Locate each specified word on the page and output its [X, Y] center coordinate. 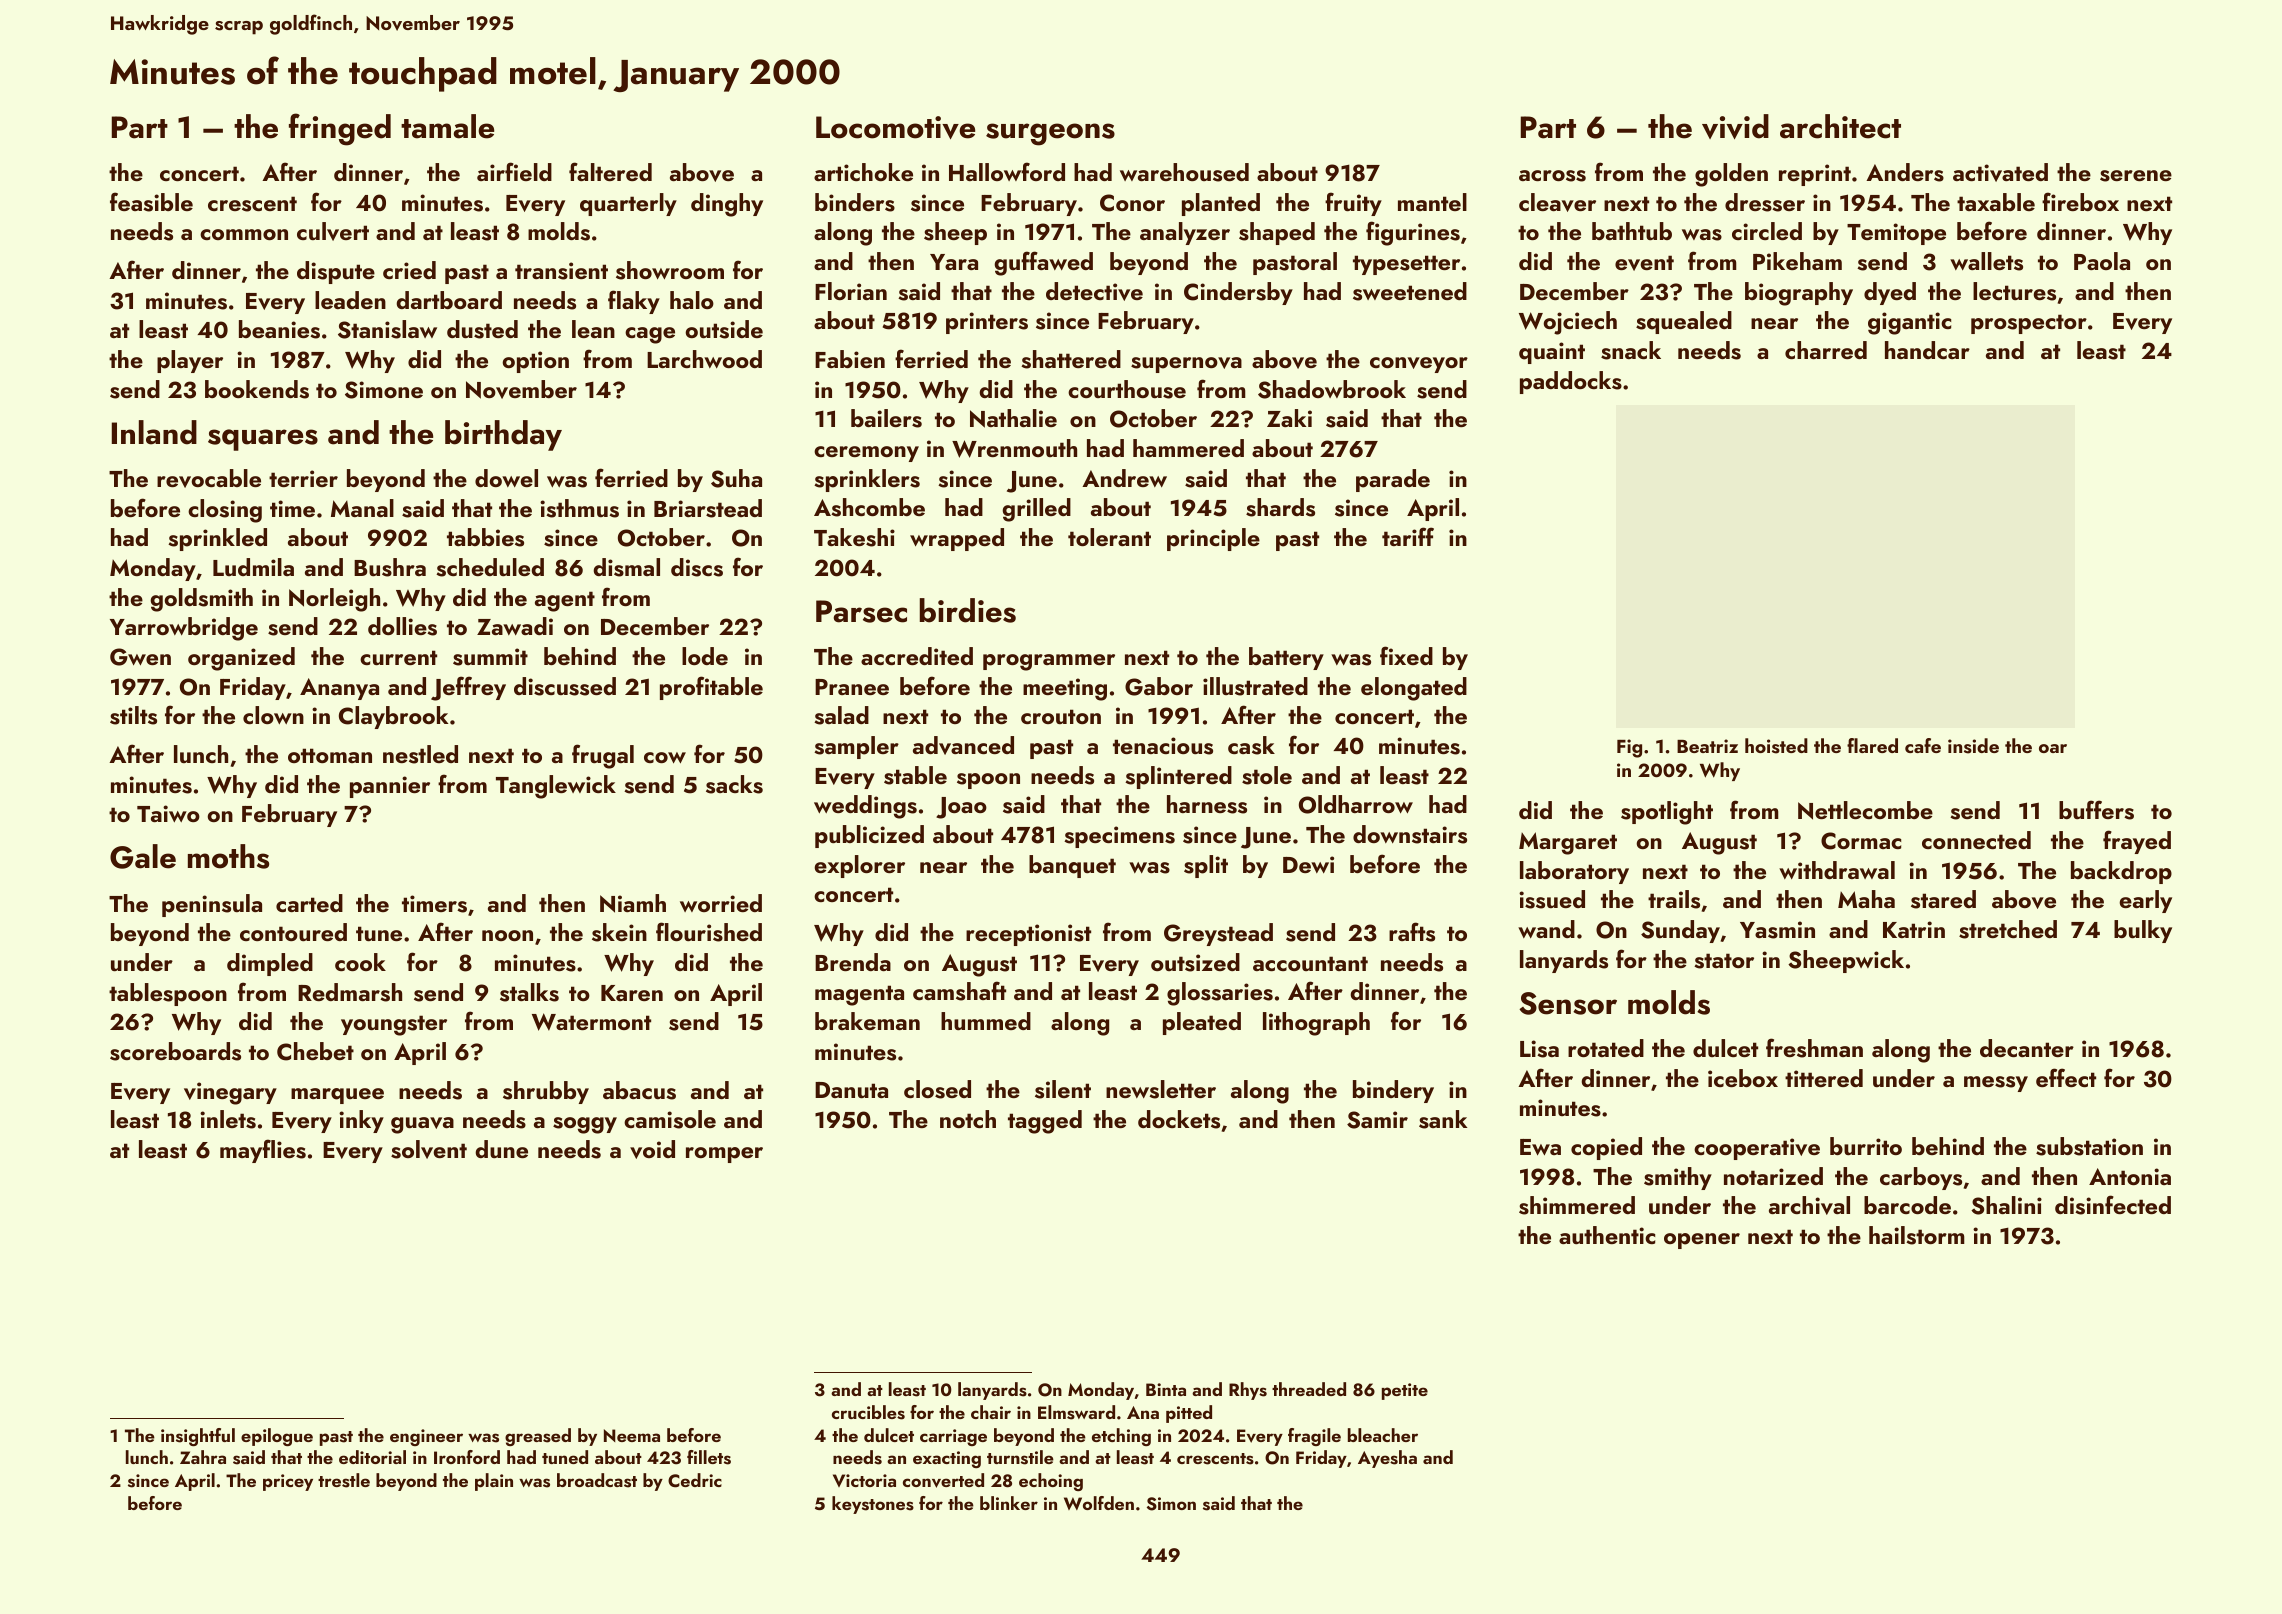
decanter [2027, 1048]
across [1552, 176]
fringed [340, 129]
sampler [856, 747]
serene [2136, 176]
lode [705, 656]
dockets [1179, 1119]
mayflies [263, 1151]
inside [1973, 746]
